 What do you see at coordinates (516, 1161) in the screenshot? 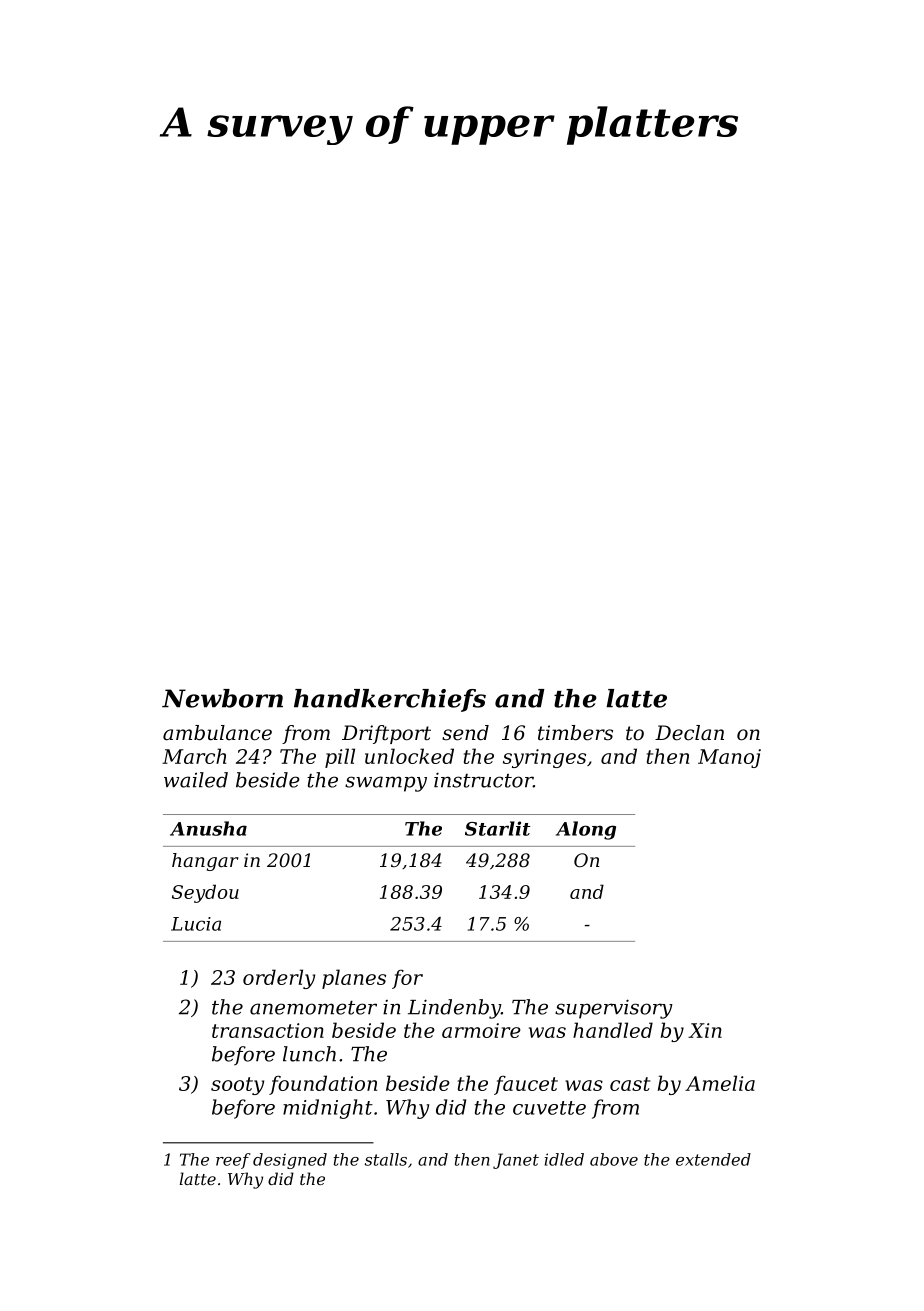
I see `Janet` at bounding box center [516, 1161].
